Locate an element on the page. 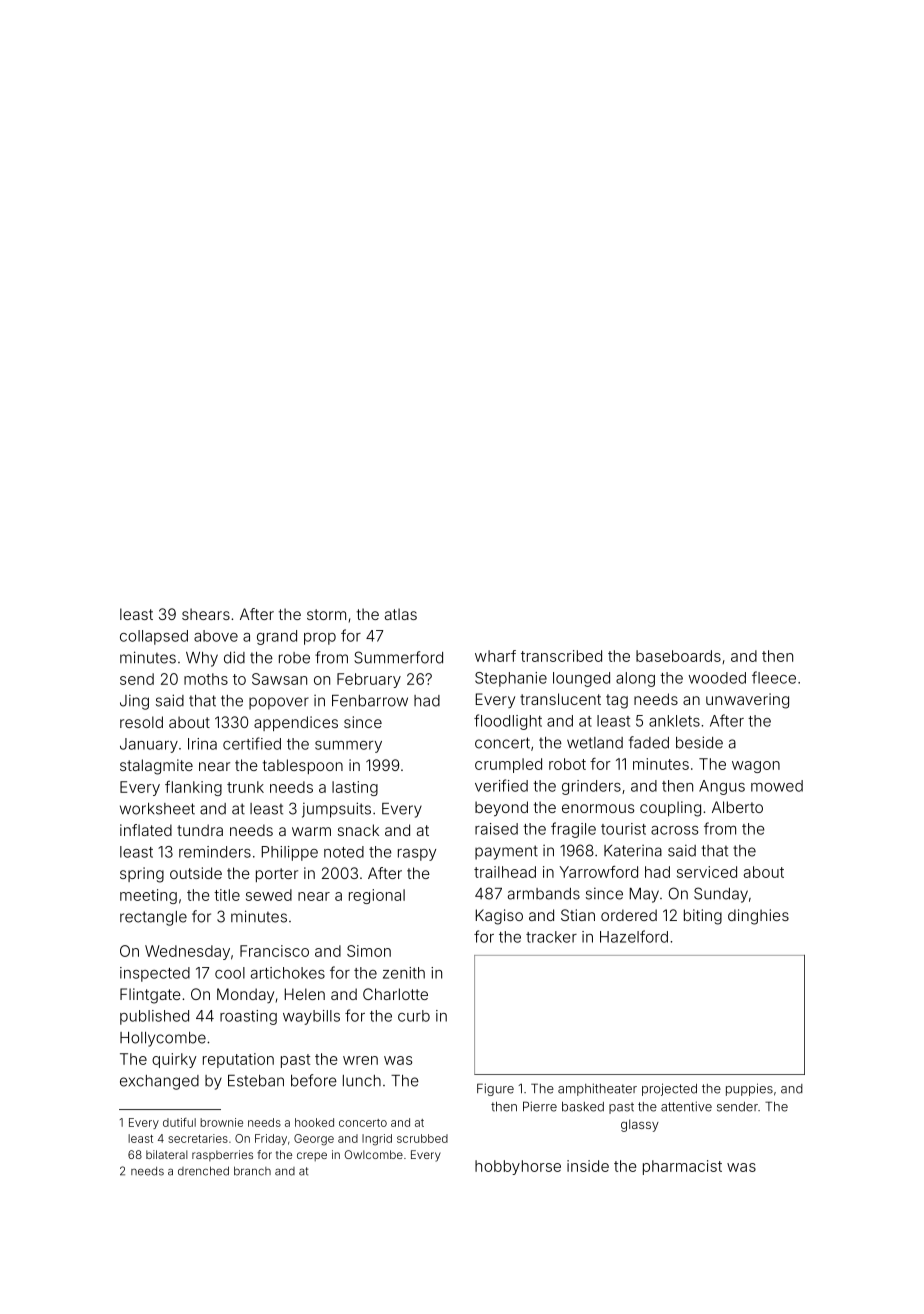  dutiful is located at coordinates (179, 1122).
